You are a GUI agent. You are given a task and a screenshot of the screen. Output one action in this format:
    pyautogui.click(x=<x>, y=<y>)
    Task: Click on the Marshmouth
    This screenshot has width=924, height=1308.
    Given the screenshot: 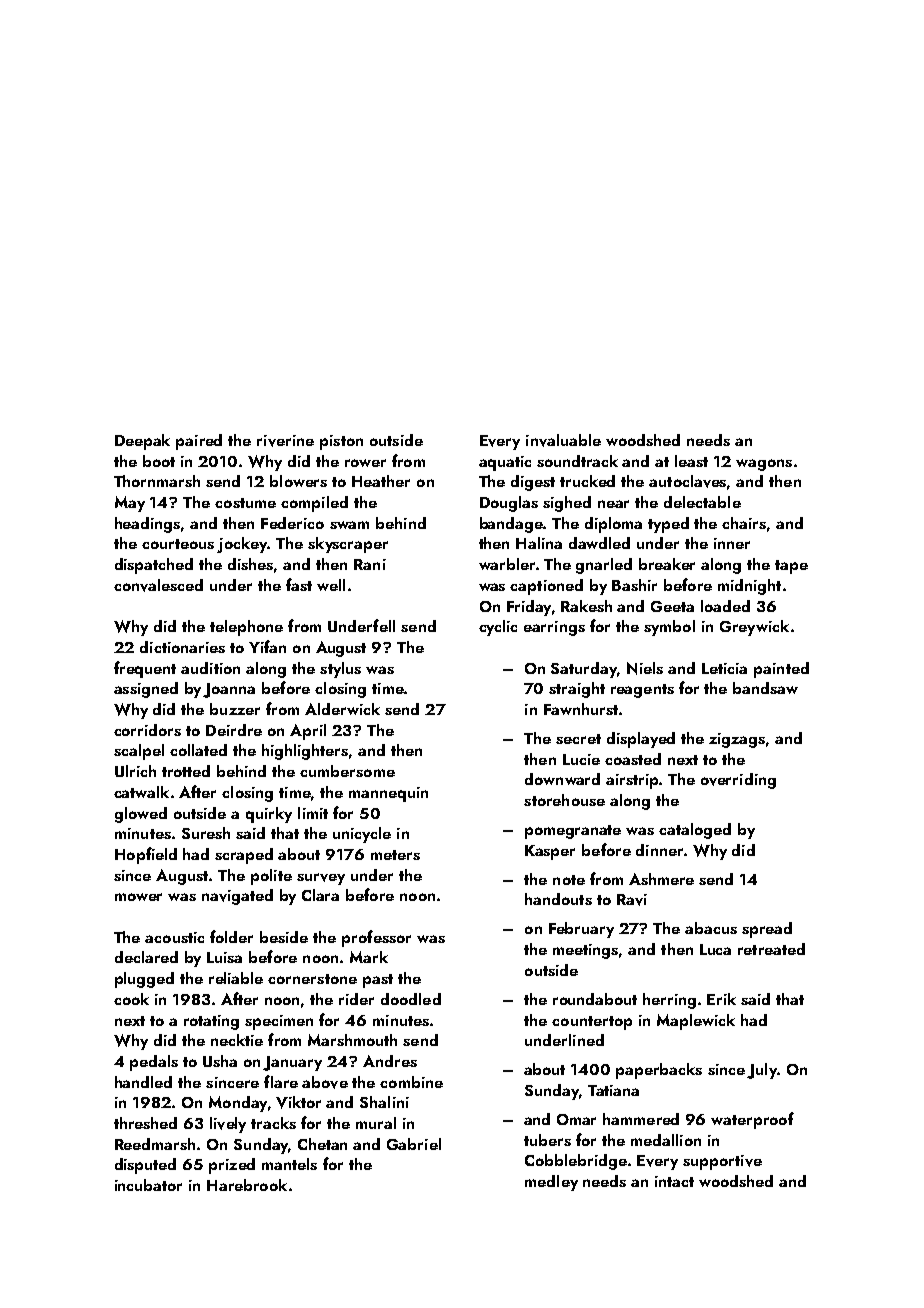 What is the action you would take?
    pyautogui.click(x=352, y=1040)
